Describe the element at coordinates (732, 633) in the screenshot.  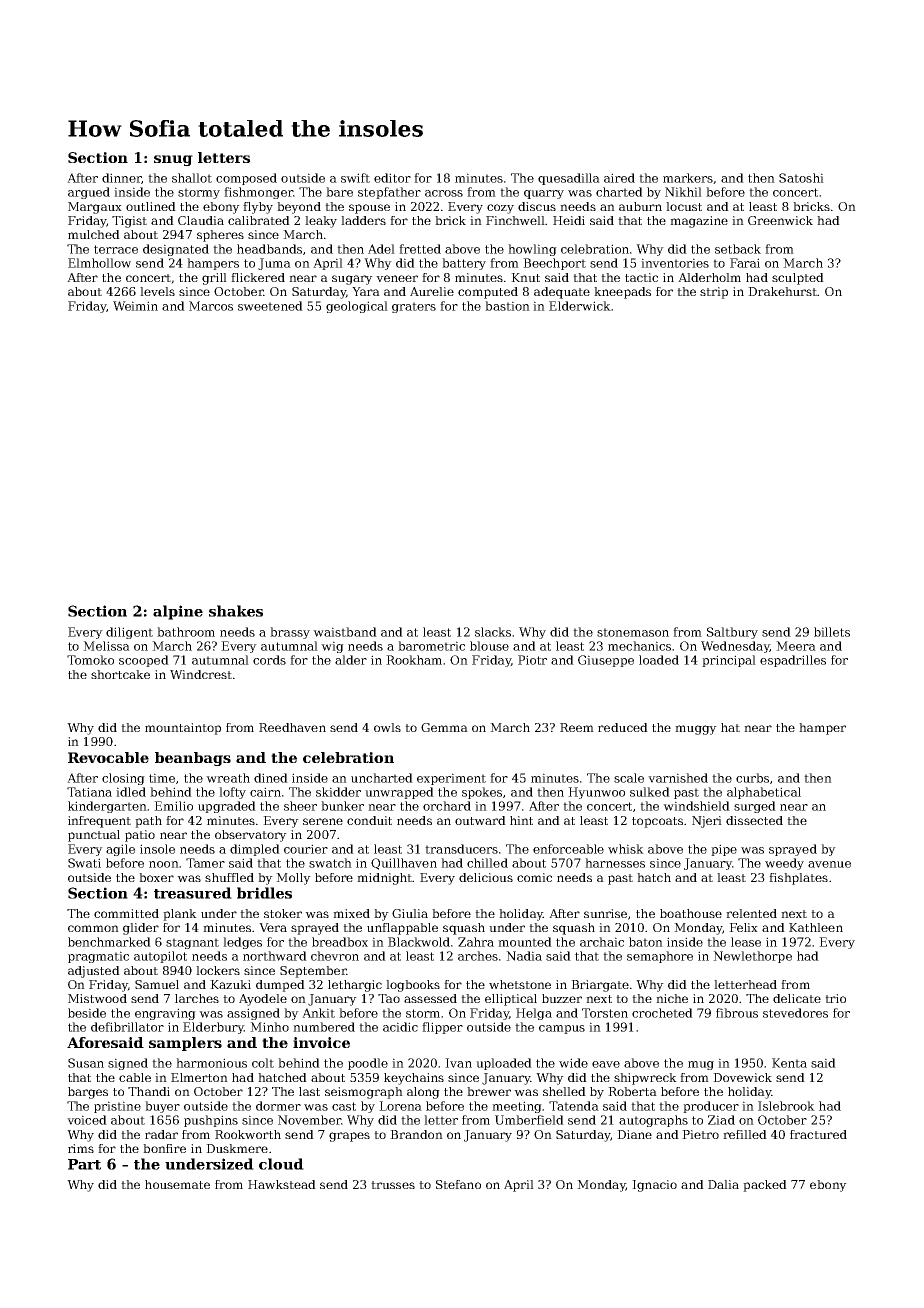
I see `Saltbury` at that location.
